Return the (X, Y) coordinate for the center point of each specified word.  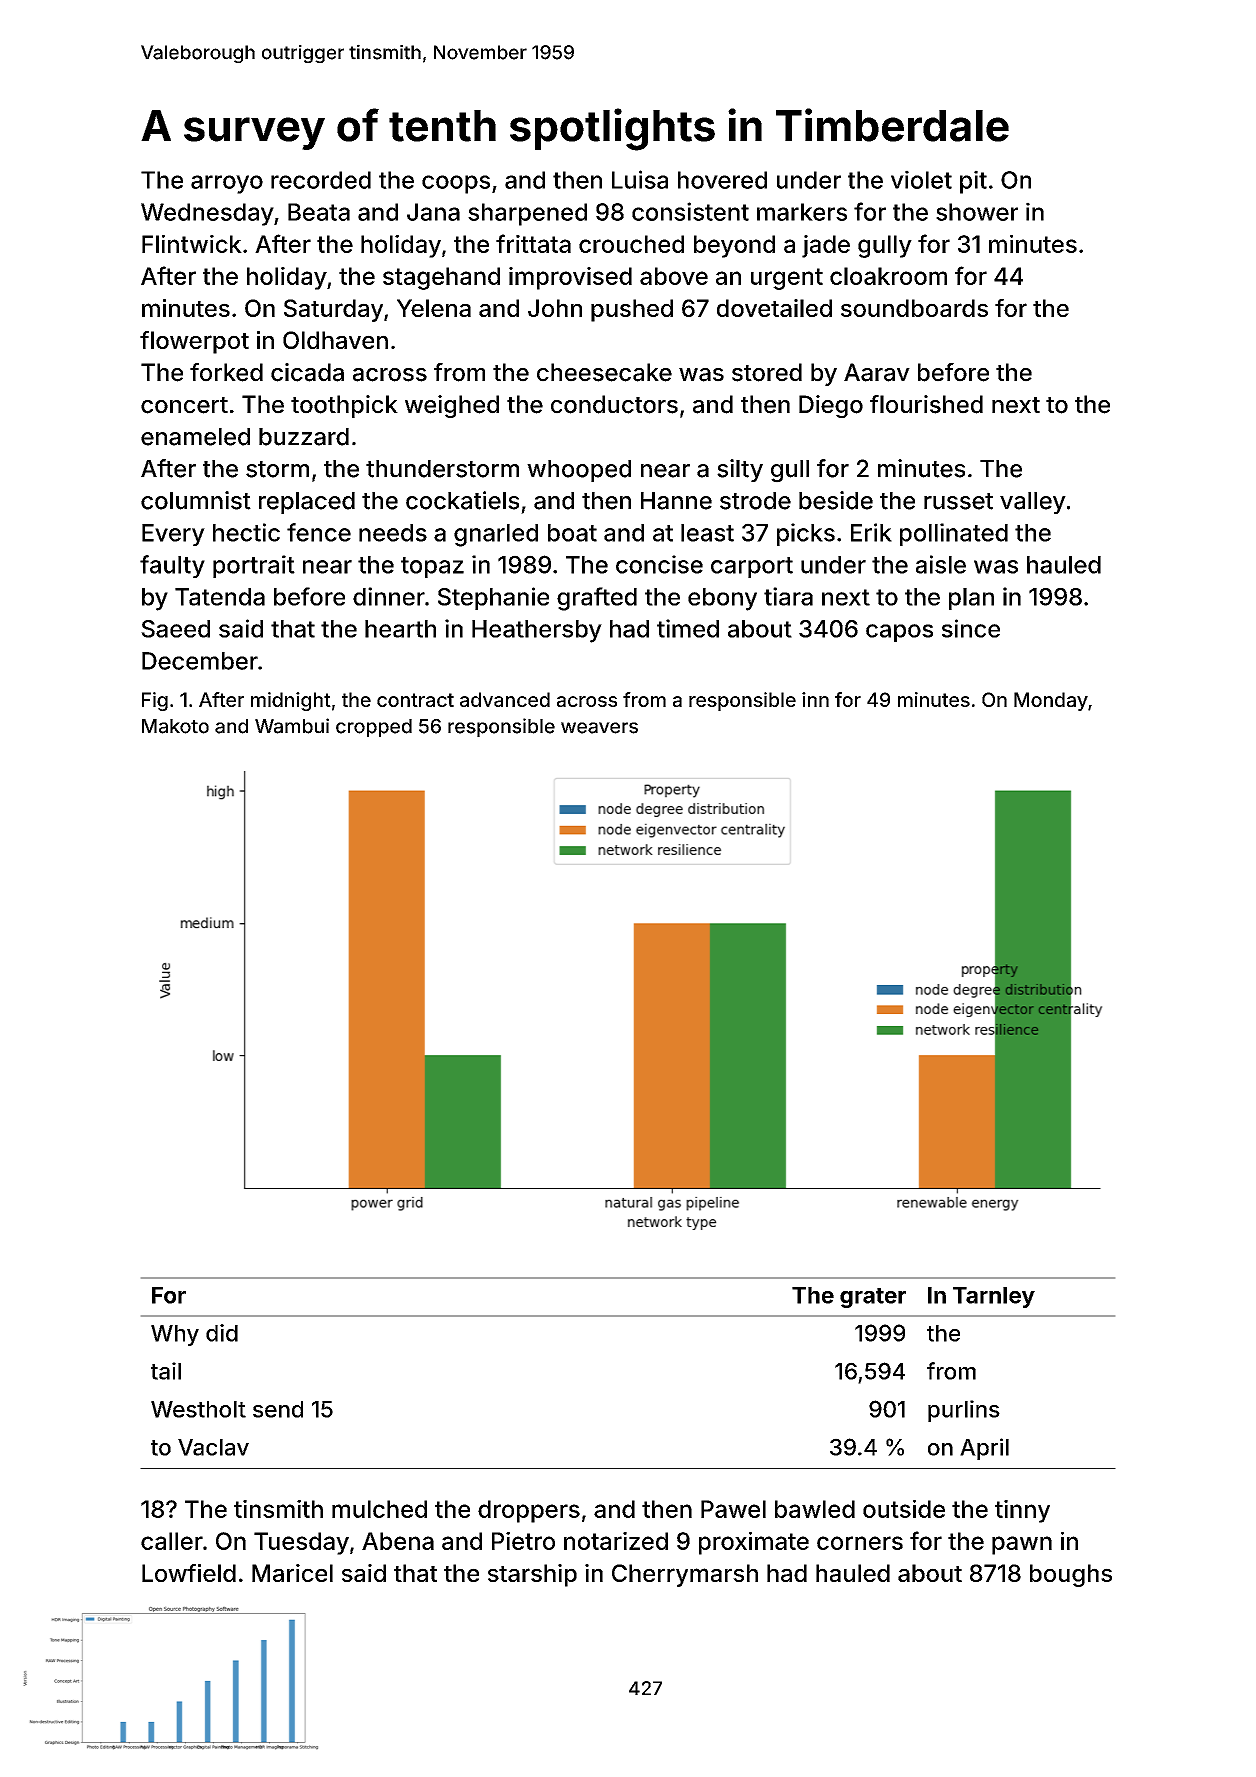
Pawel (733, 1509)
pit (973, 182)
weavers (599, 728)
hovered (722, 180)
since (971, 628)
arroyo (227, 184)
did (222, 1333)
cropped (374, 728)
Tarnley (994, 1297)
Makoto (175, 726)
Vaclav (213, 1447)
